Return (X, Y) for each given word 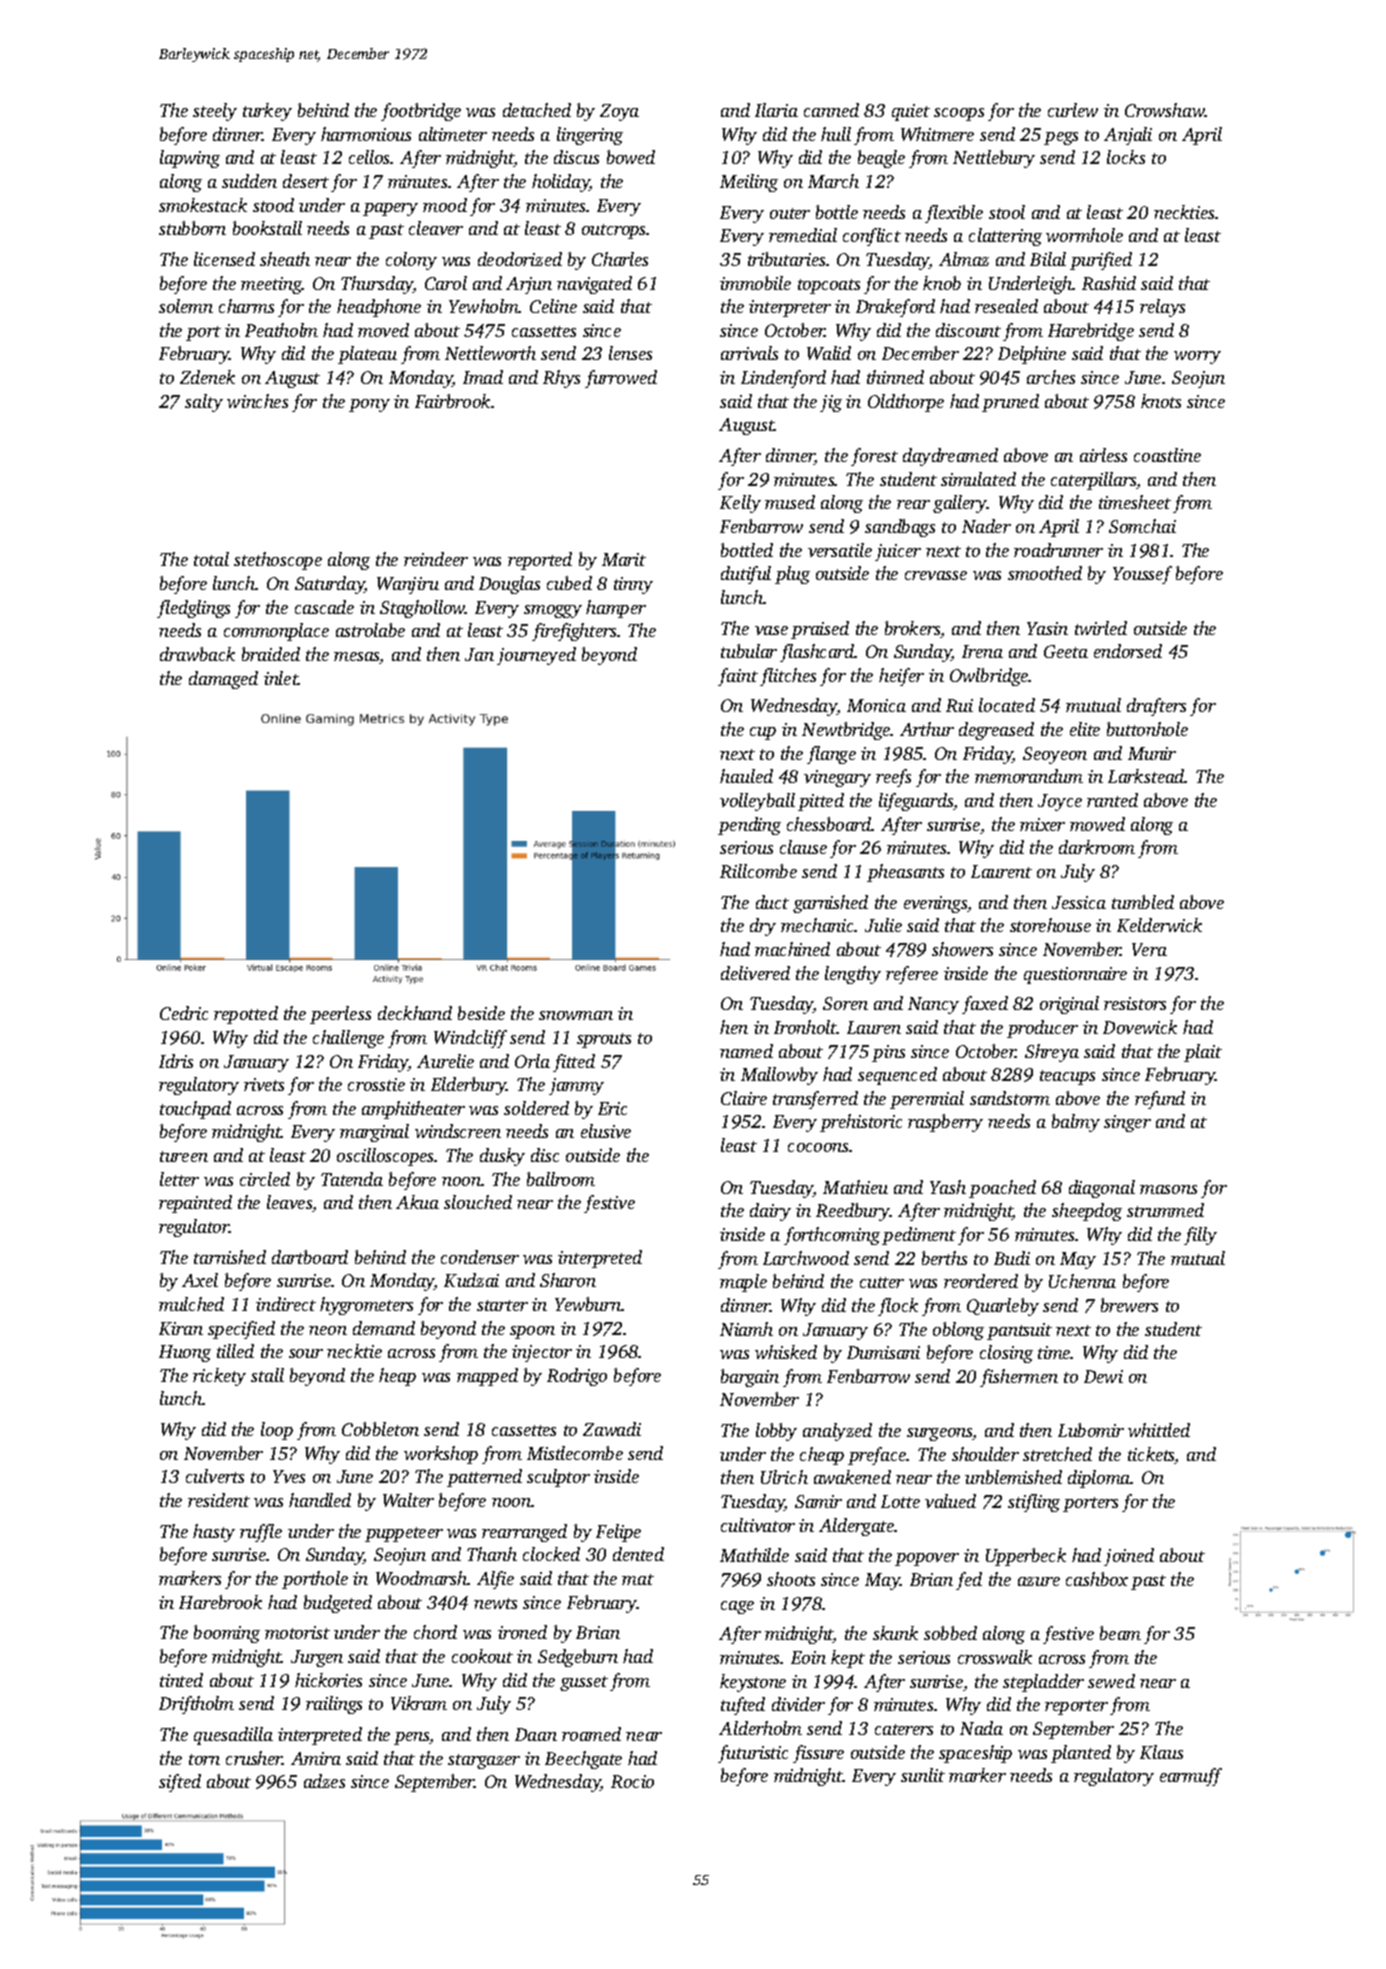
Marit (624, 559)
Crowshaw (1165, 110)
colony (411, 261)
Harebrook (220, 1602)
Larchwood (806, 1258)
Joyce (1060, 802)
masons (1168, 1189)
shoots (791, 1579)
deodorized (520, 259)
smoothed (1045, 573)
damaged (223, 680)
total (211, 559)
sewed (1111, 1681)
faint (738, 677)
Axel (200, 1280)
